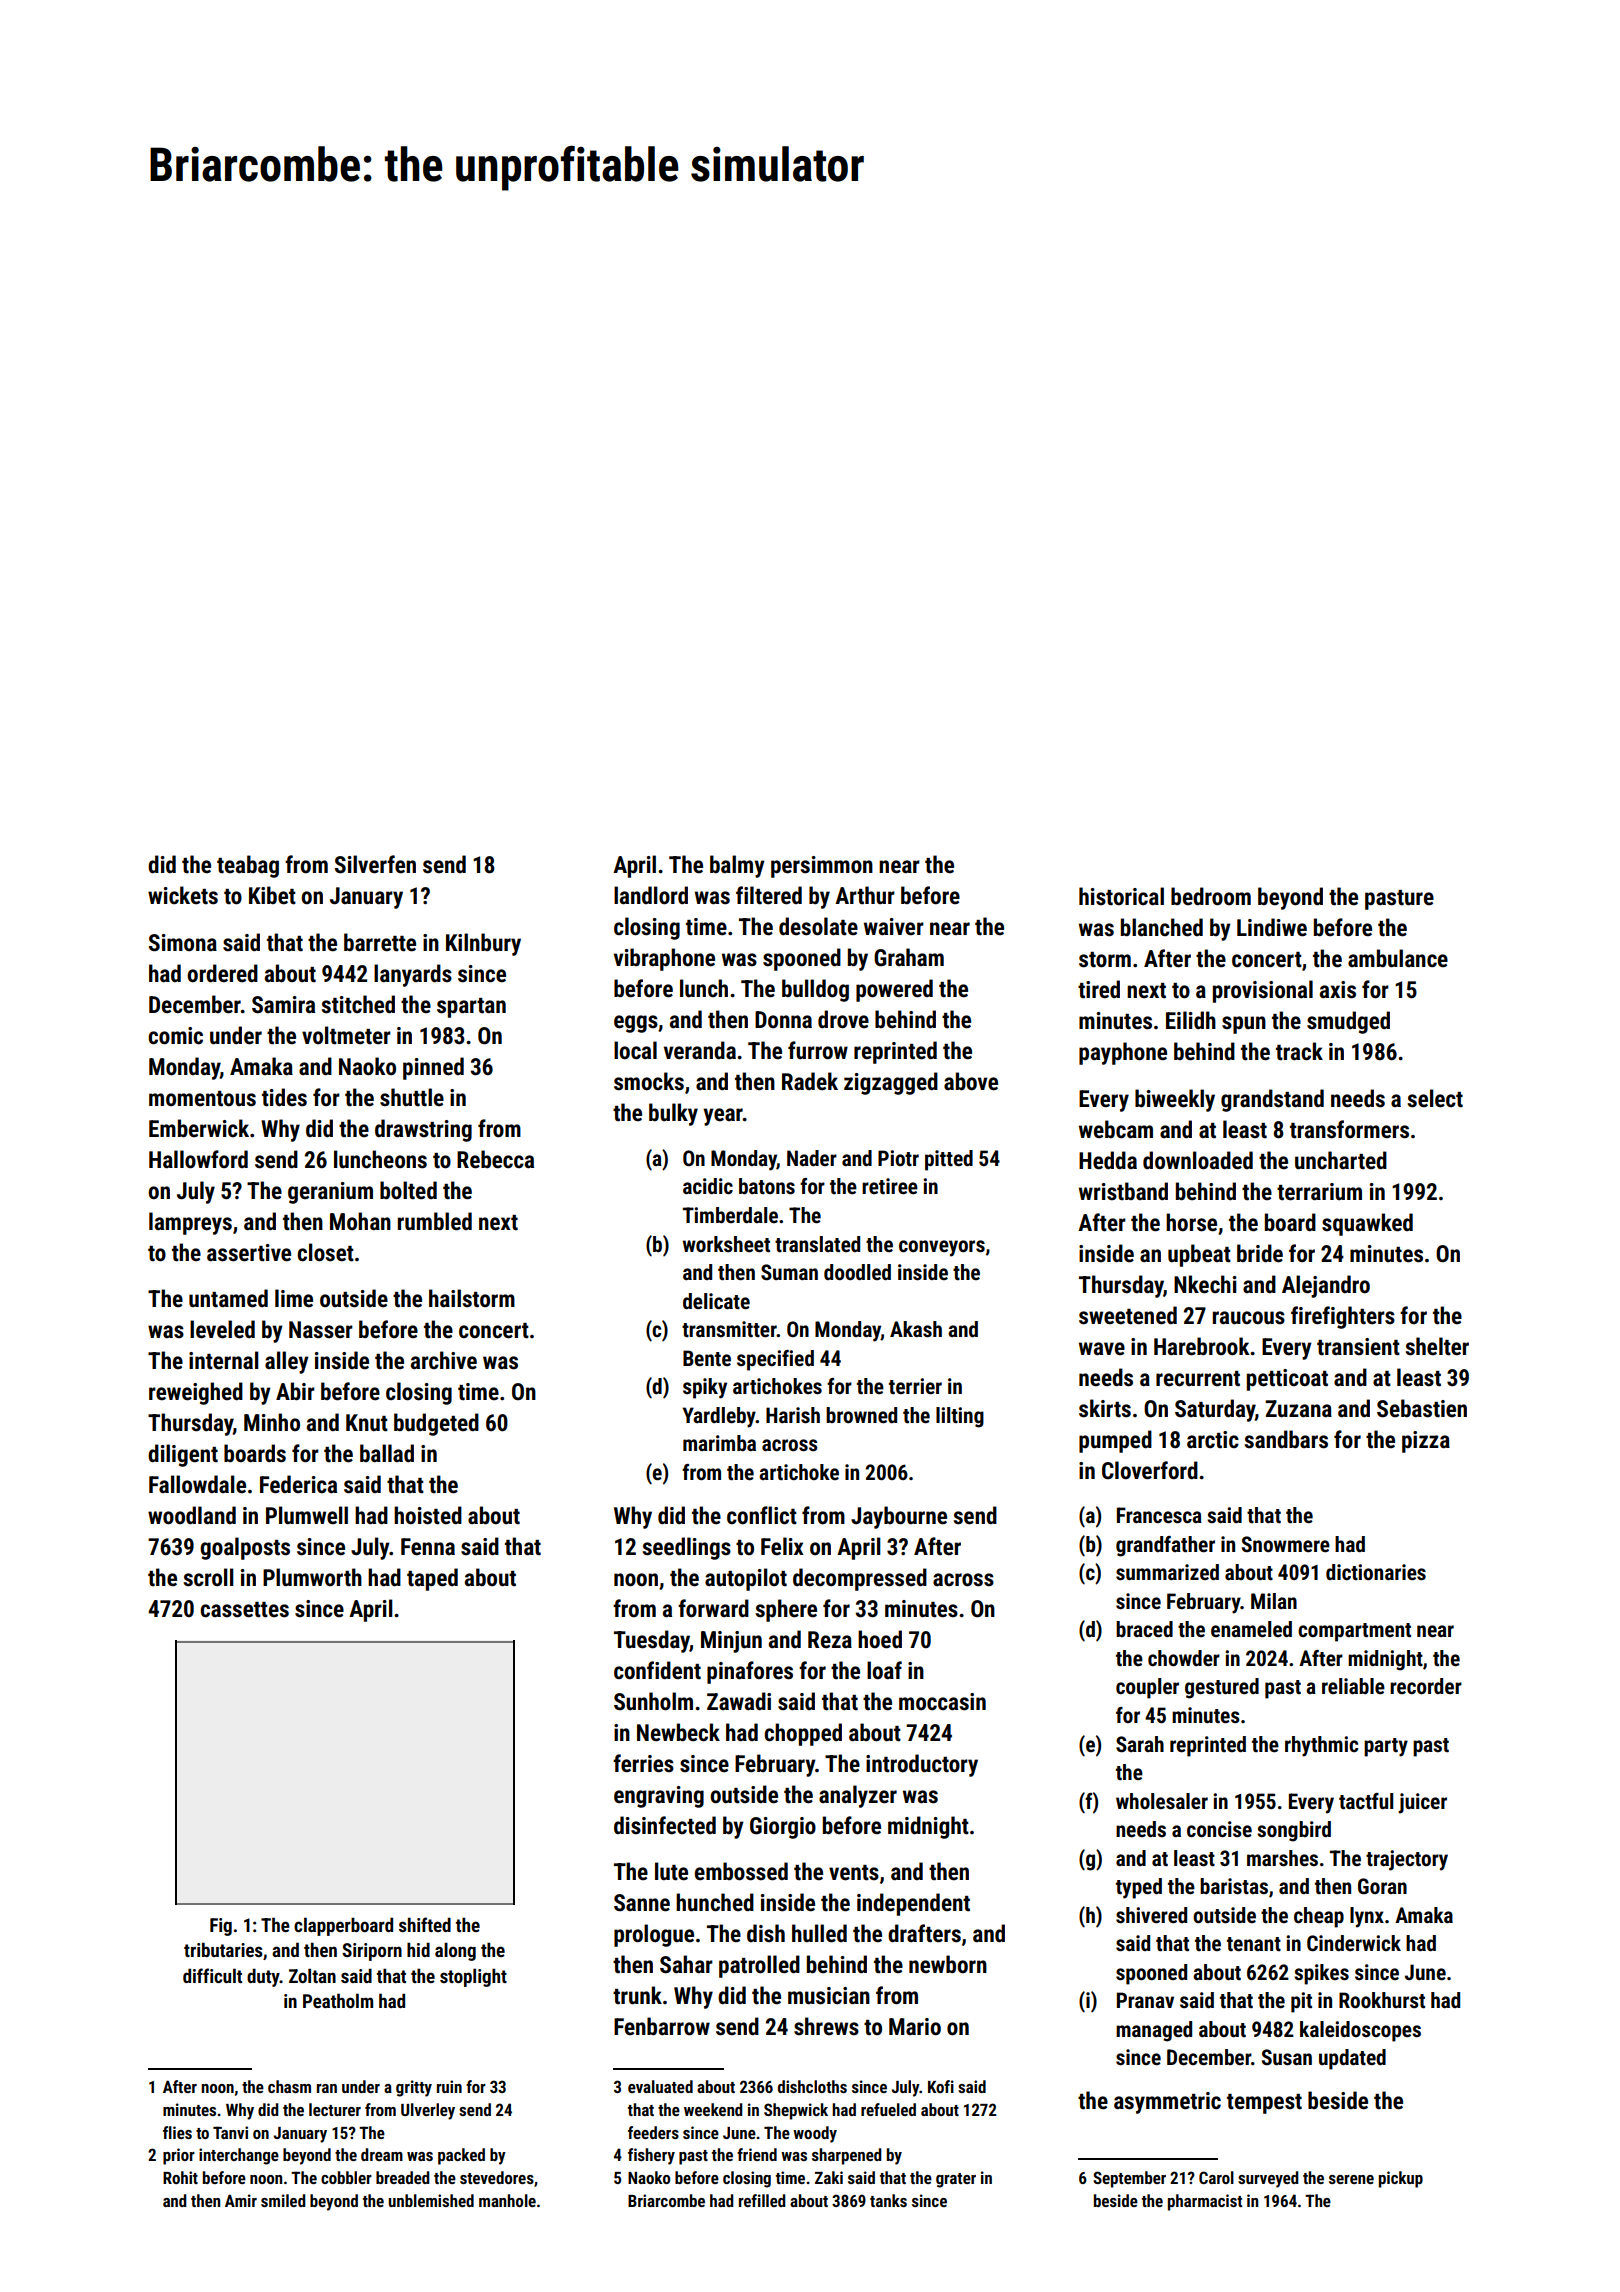 The width and height of the screenshot is (1620, 2292). What do you see at coordinates (894, 927) in the screenshot?
I see `waiver` at bounding box center [894, 927].
